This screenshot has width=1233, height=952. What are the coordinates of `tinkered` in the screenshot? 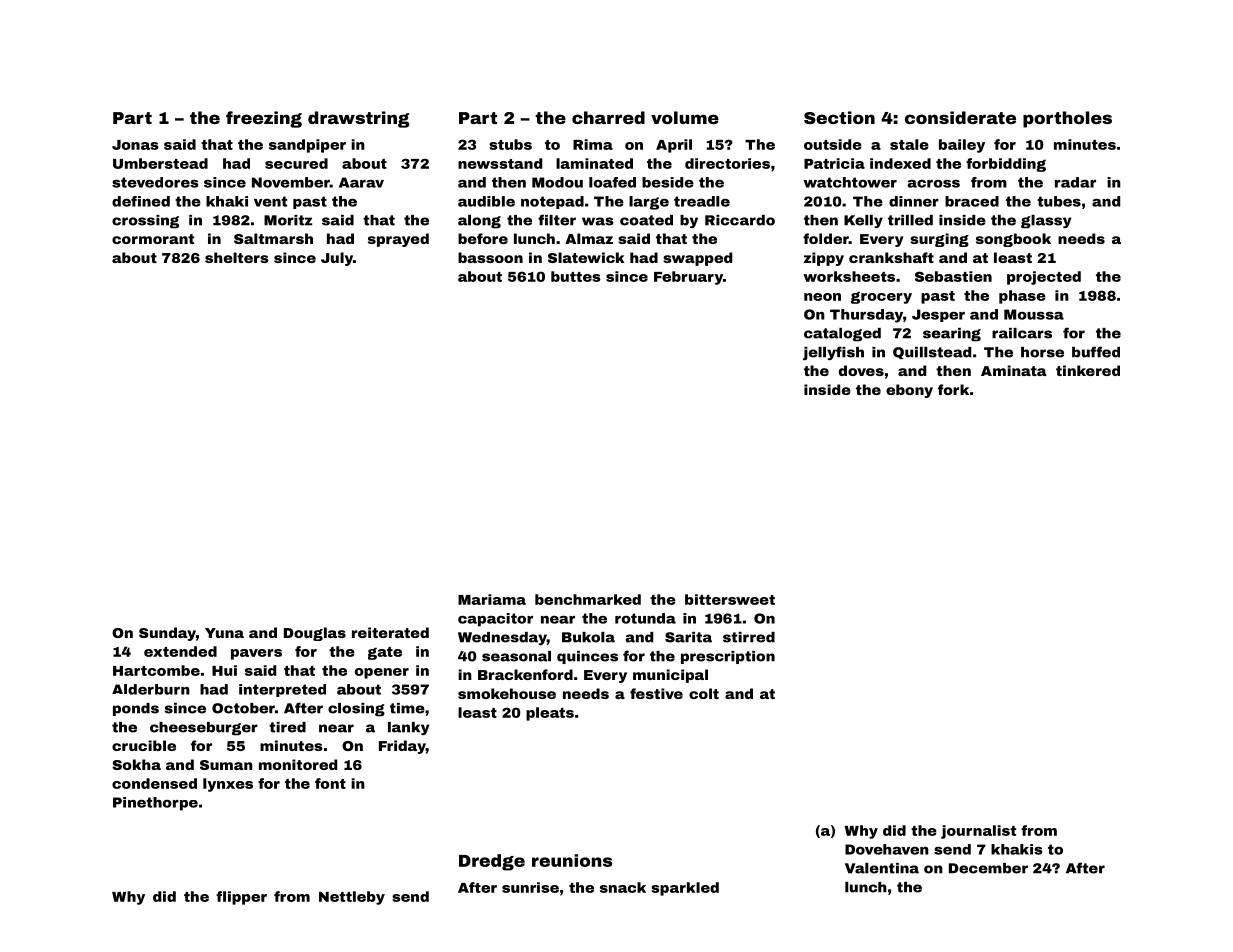 It's located at (1088, 370).
